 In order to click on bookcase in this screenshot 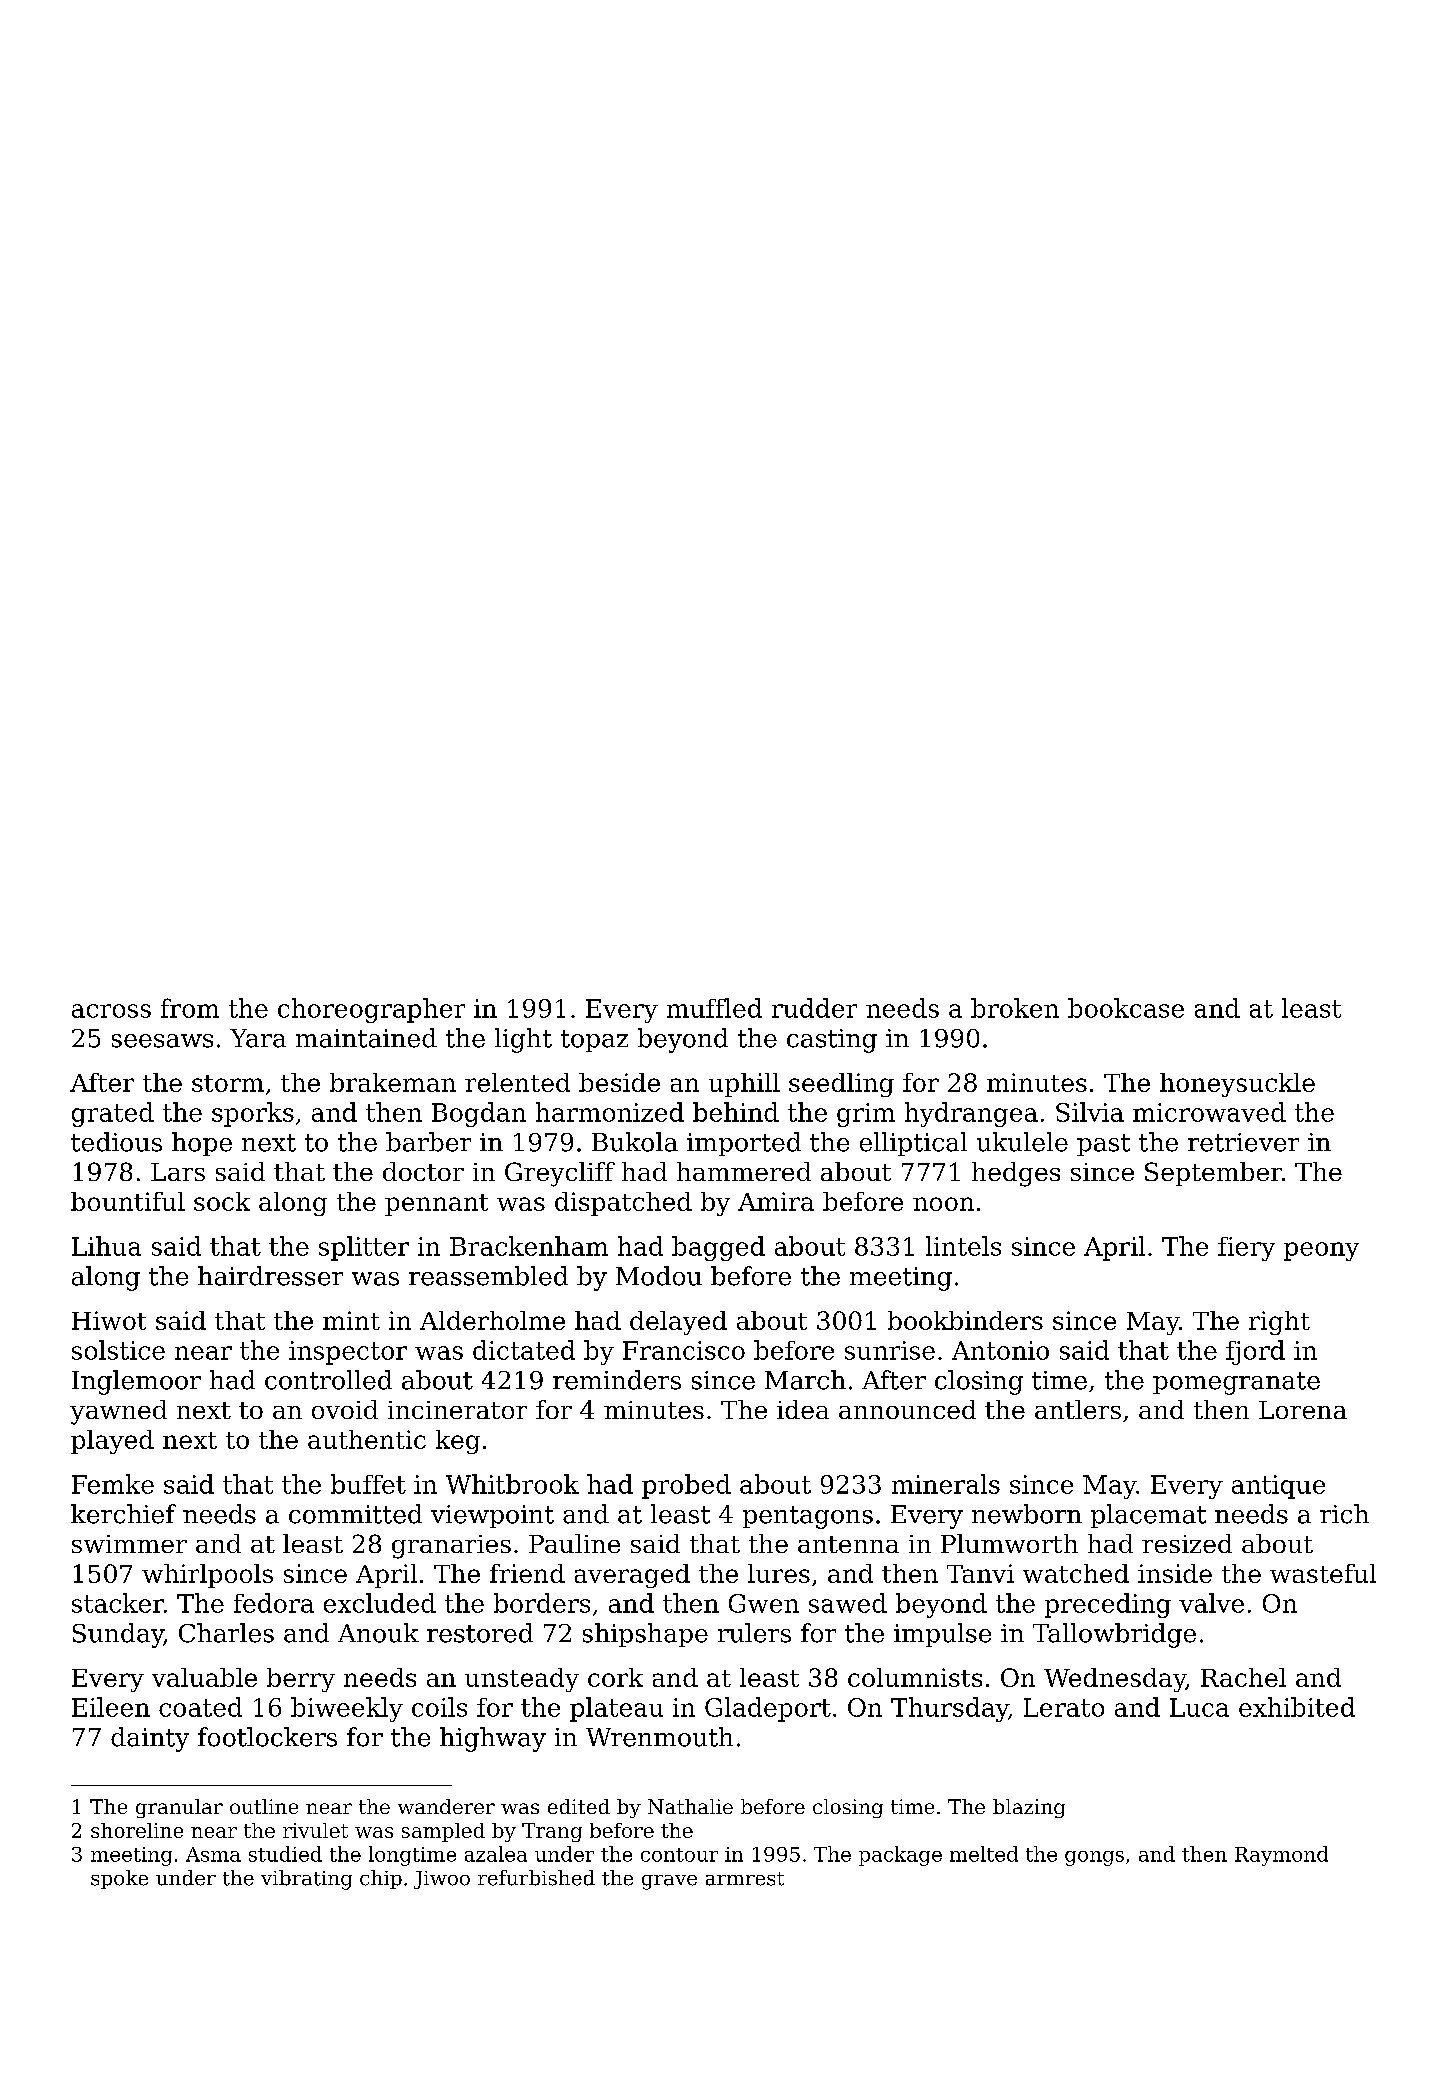, I will do `click(1126, 1008)`.
